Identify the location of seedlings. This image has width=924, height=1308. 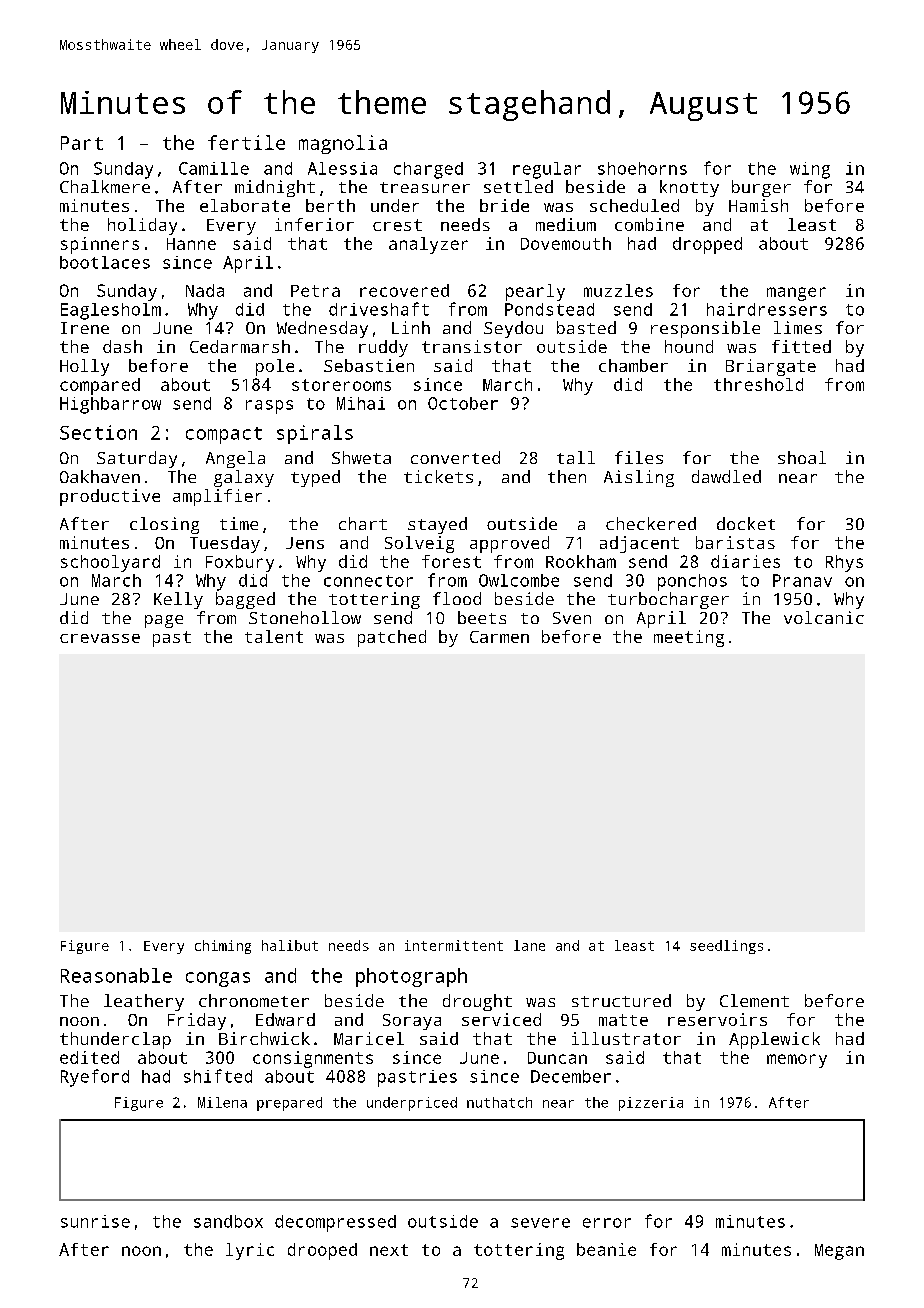
(726, 947).
